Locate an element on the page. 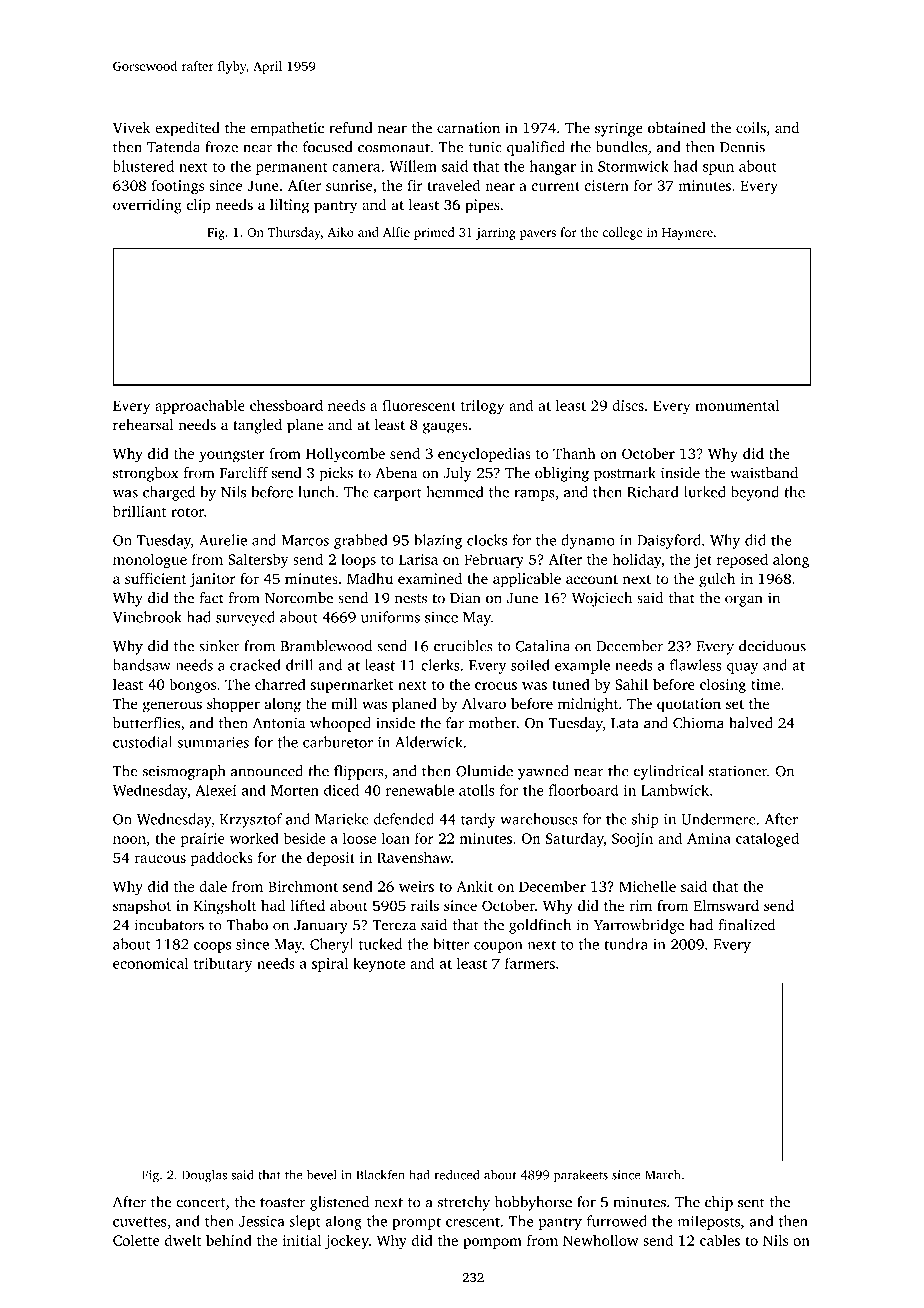 This image has width=924, height=1308. keynote is located at coordinates (379, 964).
